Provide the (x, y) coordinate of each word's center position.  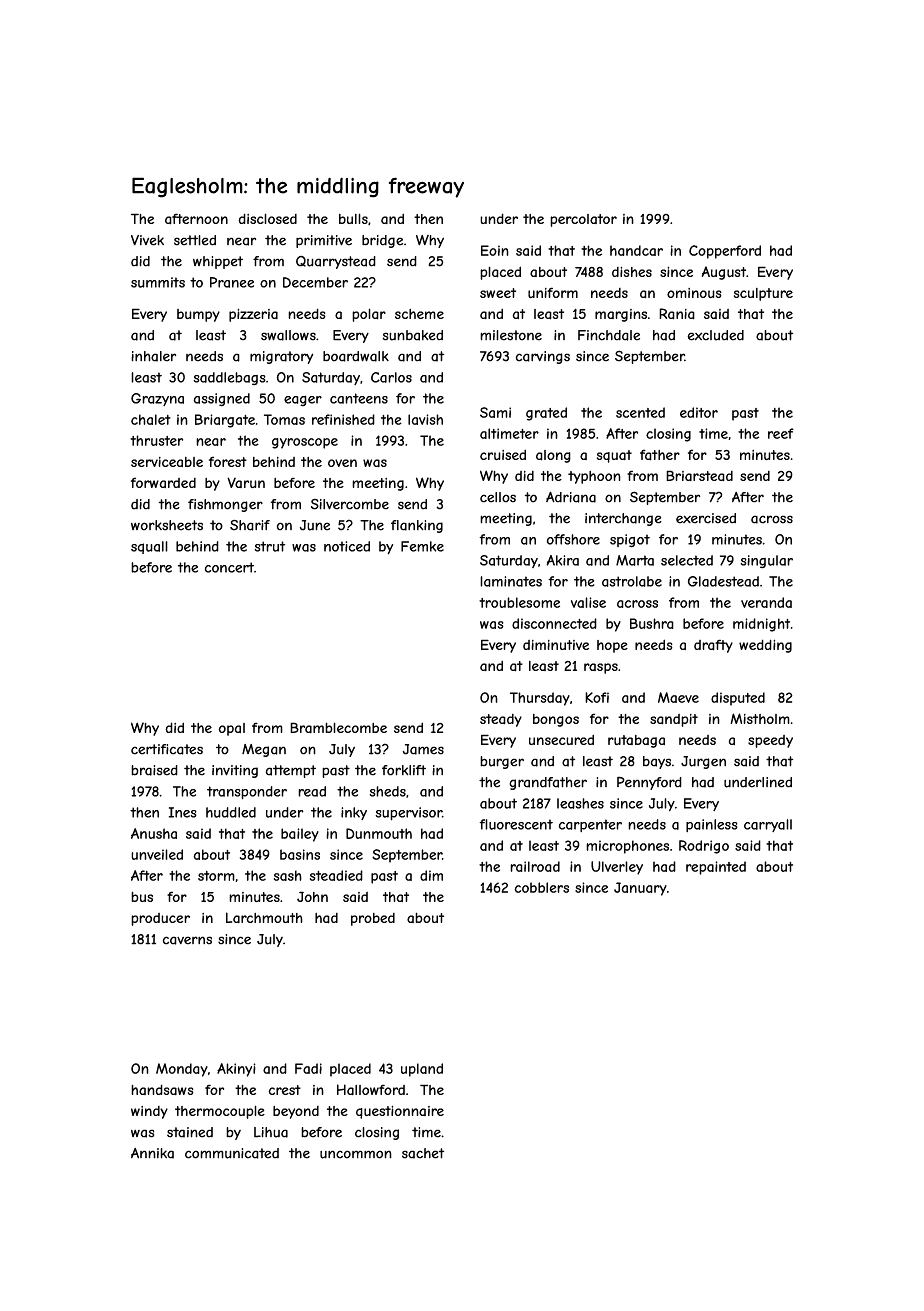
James (423, 749)
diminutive (556, 645)
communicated (232, 1153)
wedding (765, 646)
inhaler (153, 356)
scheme (419, 314)
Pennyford (649, 783)
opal (231, 729)
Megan (264, 750)
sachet (423, 1153)
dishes (632, 271)
